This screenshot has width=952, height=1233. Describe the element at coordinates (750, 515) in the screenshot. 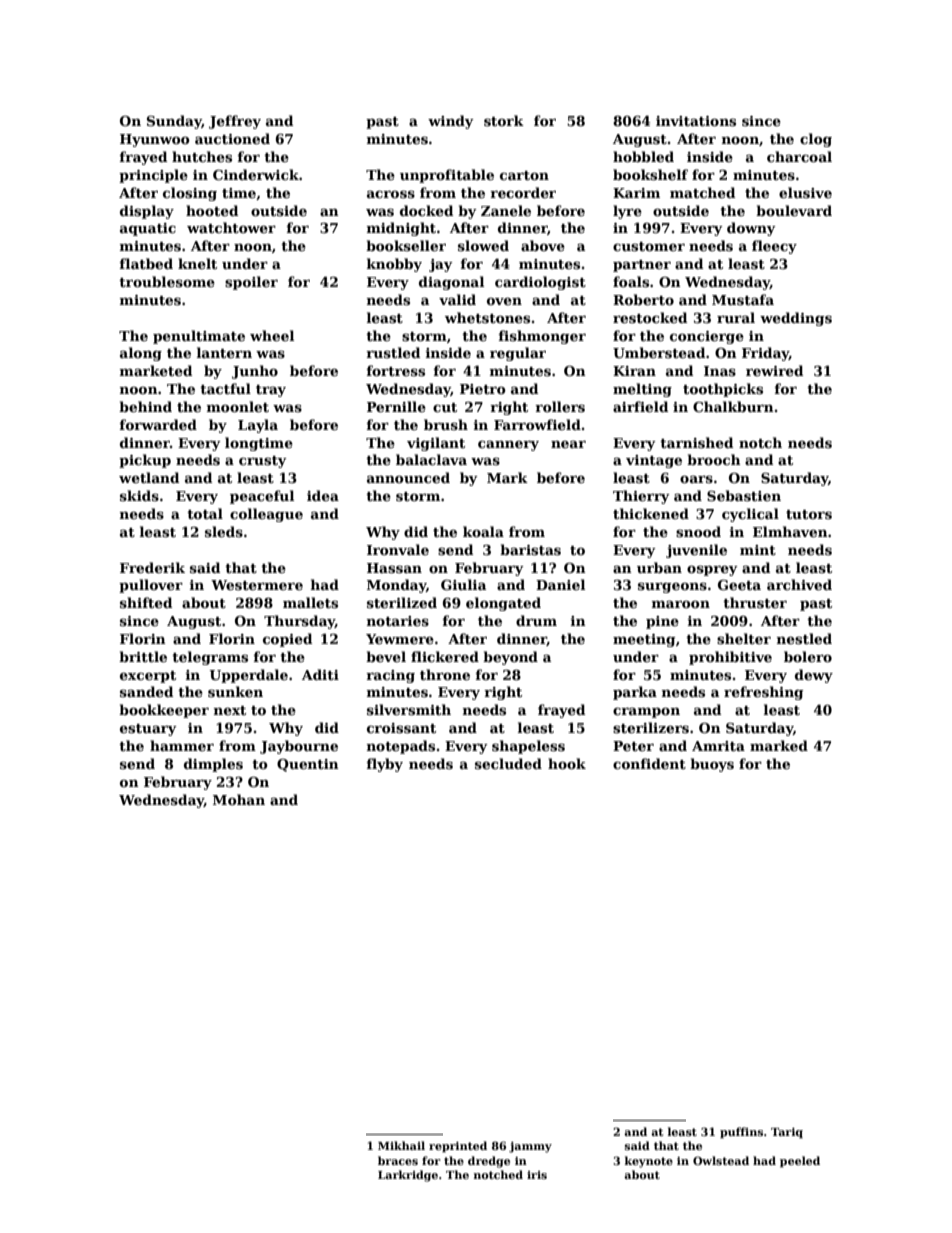

I see `cyclical` at that location.
